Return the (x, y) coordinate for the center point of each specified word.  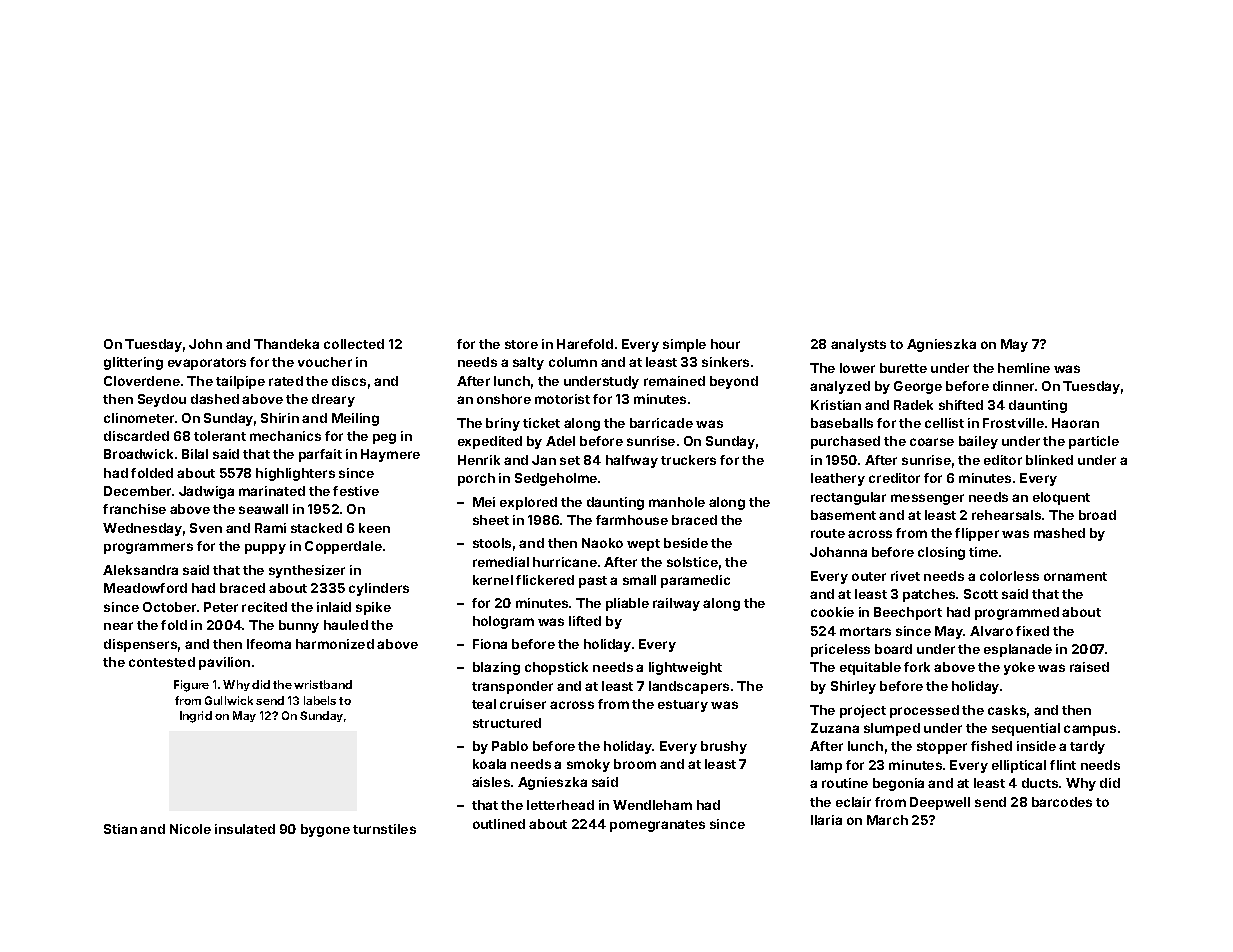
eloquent (1061, 498)
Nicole (190, 829)
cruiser (523, 704)
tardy (1087, 747)
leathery (838, 479)
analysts (858, 345)
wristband (323, 684)
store (521, 344)
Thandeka (286, 344)
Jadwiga (206, 492)
